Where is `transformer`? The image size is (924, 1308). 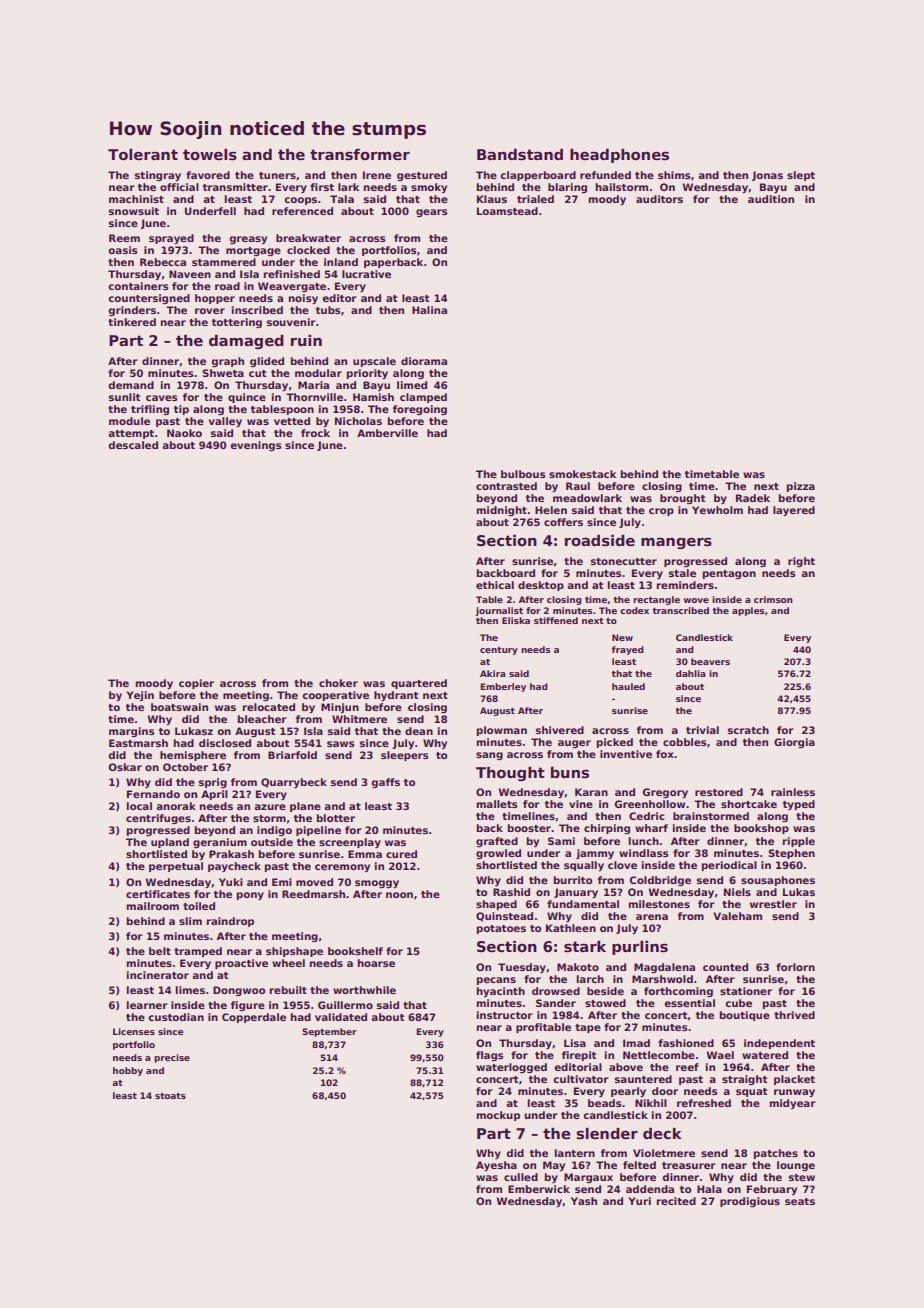 transformer is located at coordinates (360, 154).
